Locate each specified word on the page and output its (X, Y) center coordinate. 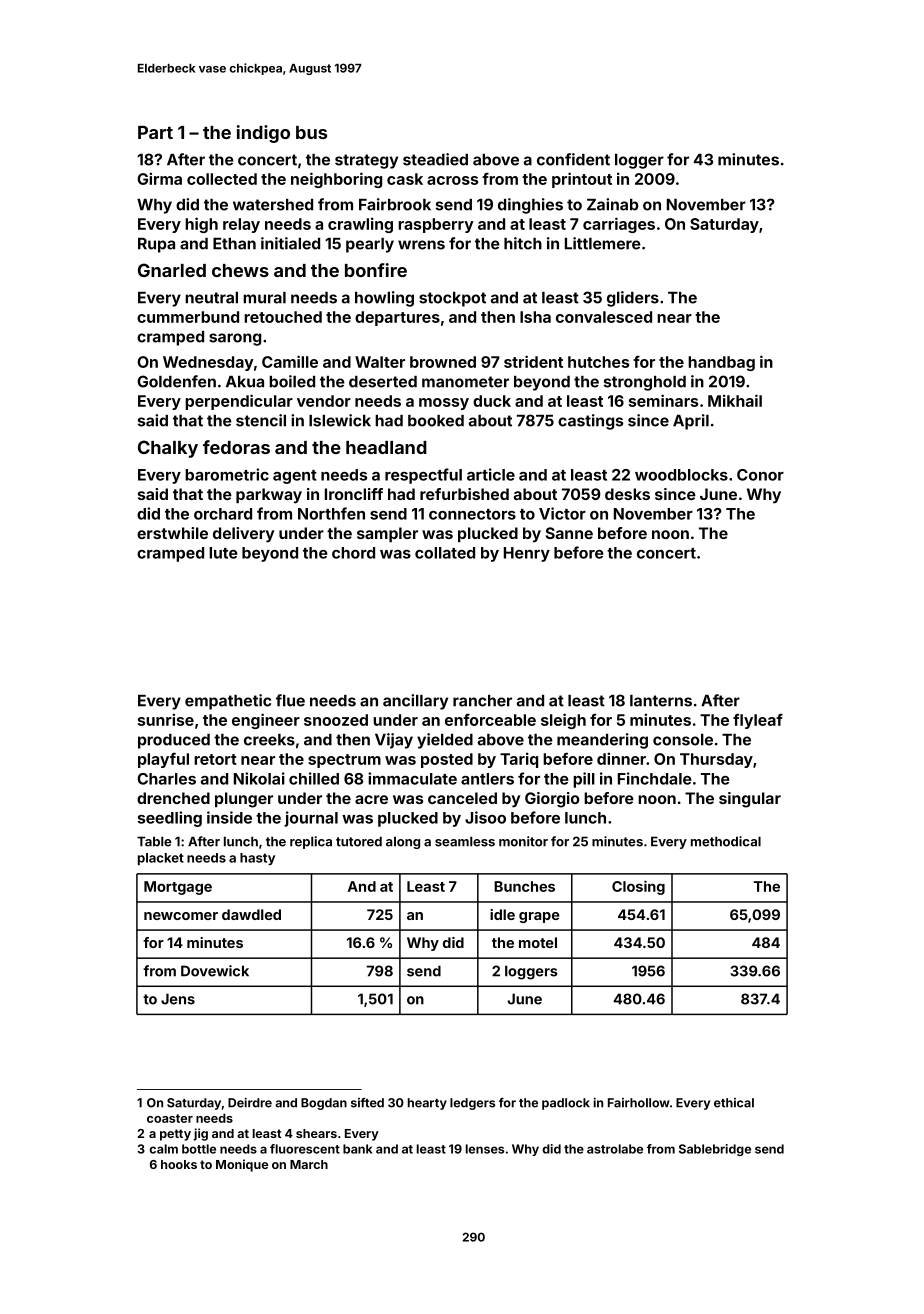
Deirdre (250, 1103)
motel (538, 942)
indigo (263, 134)
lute (223, 553)
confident (573, 159)
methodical (726, 841)
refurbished (464, 494)
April (691, 422)
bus (311, 132)
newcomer (181, 916)
